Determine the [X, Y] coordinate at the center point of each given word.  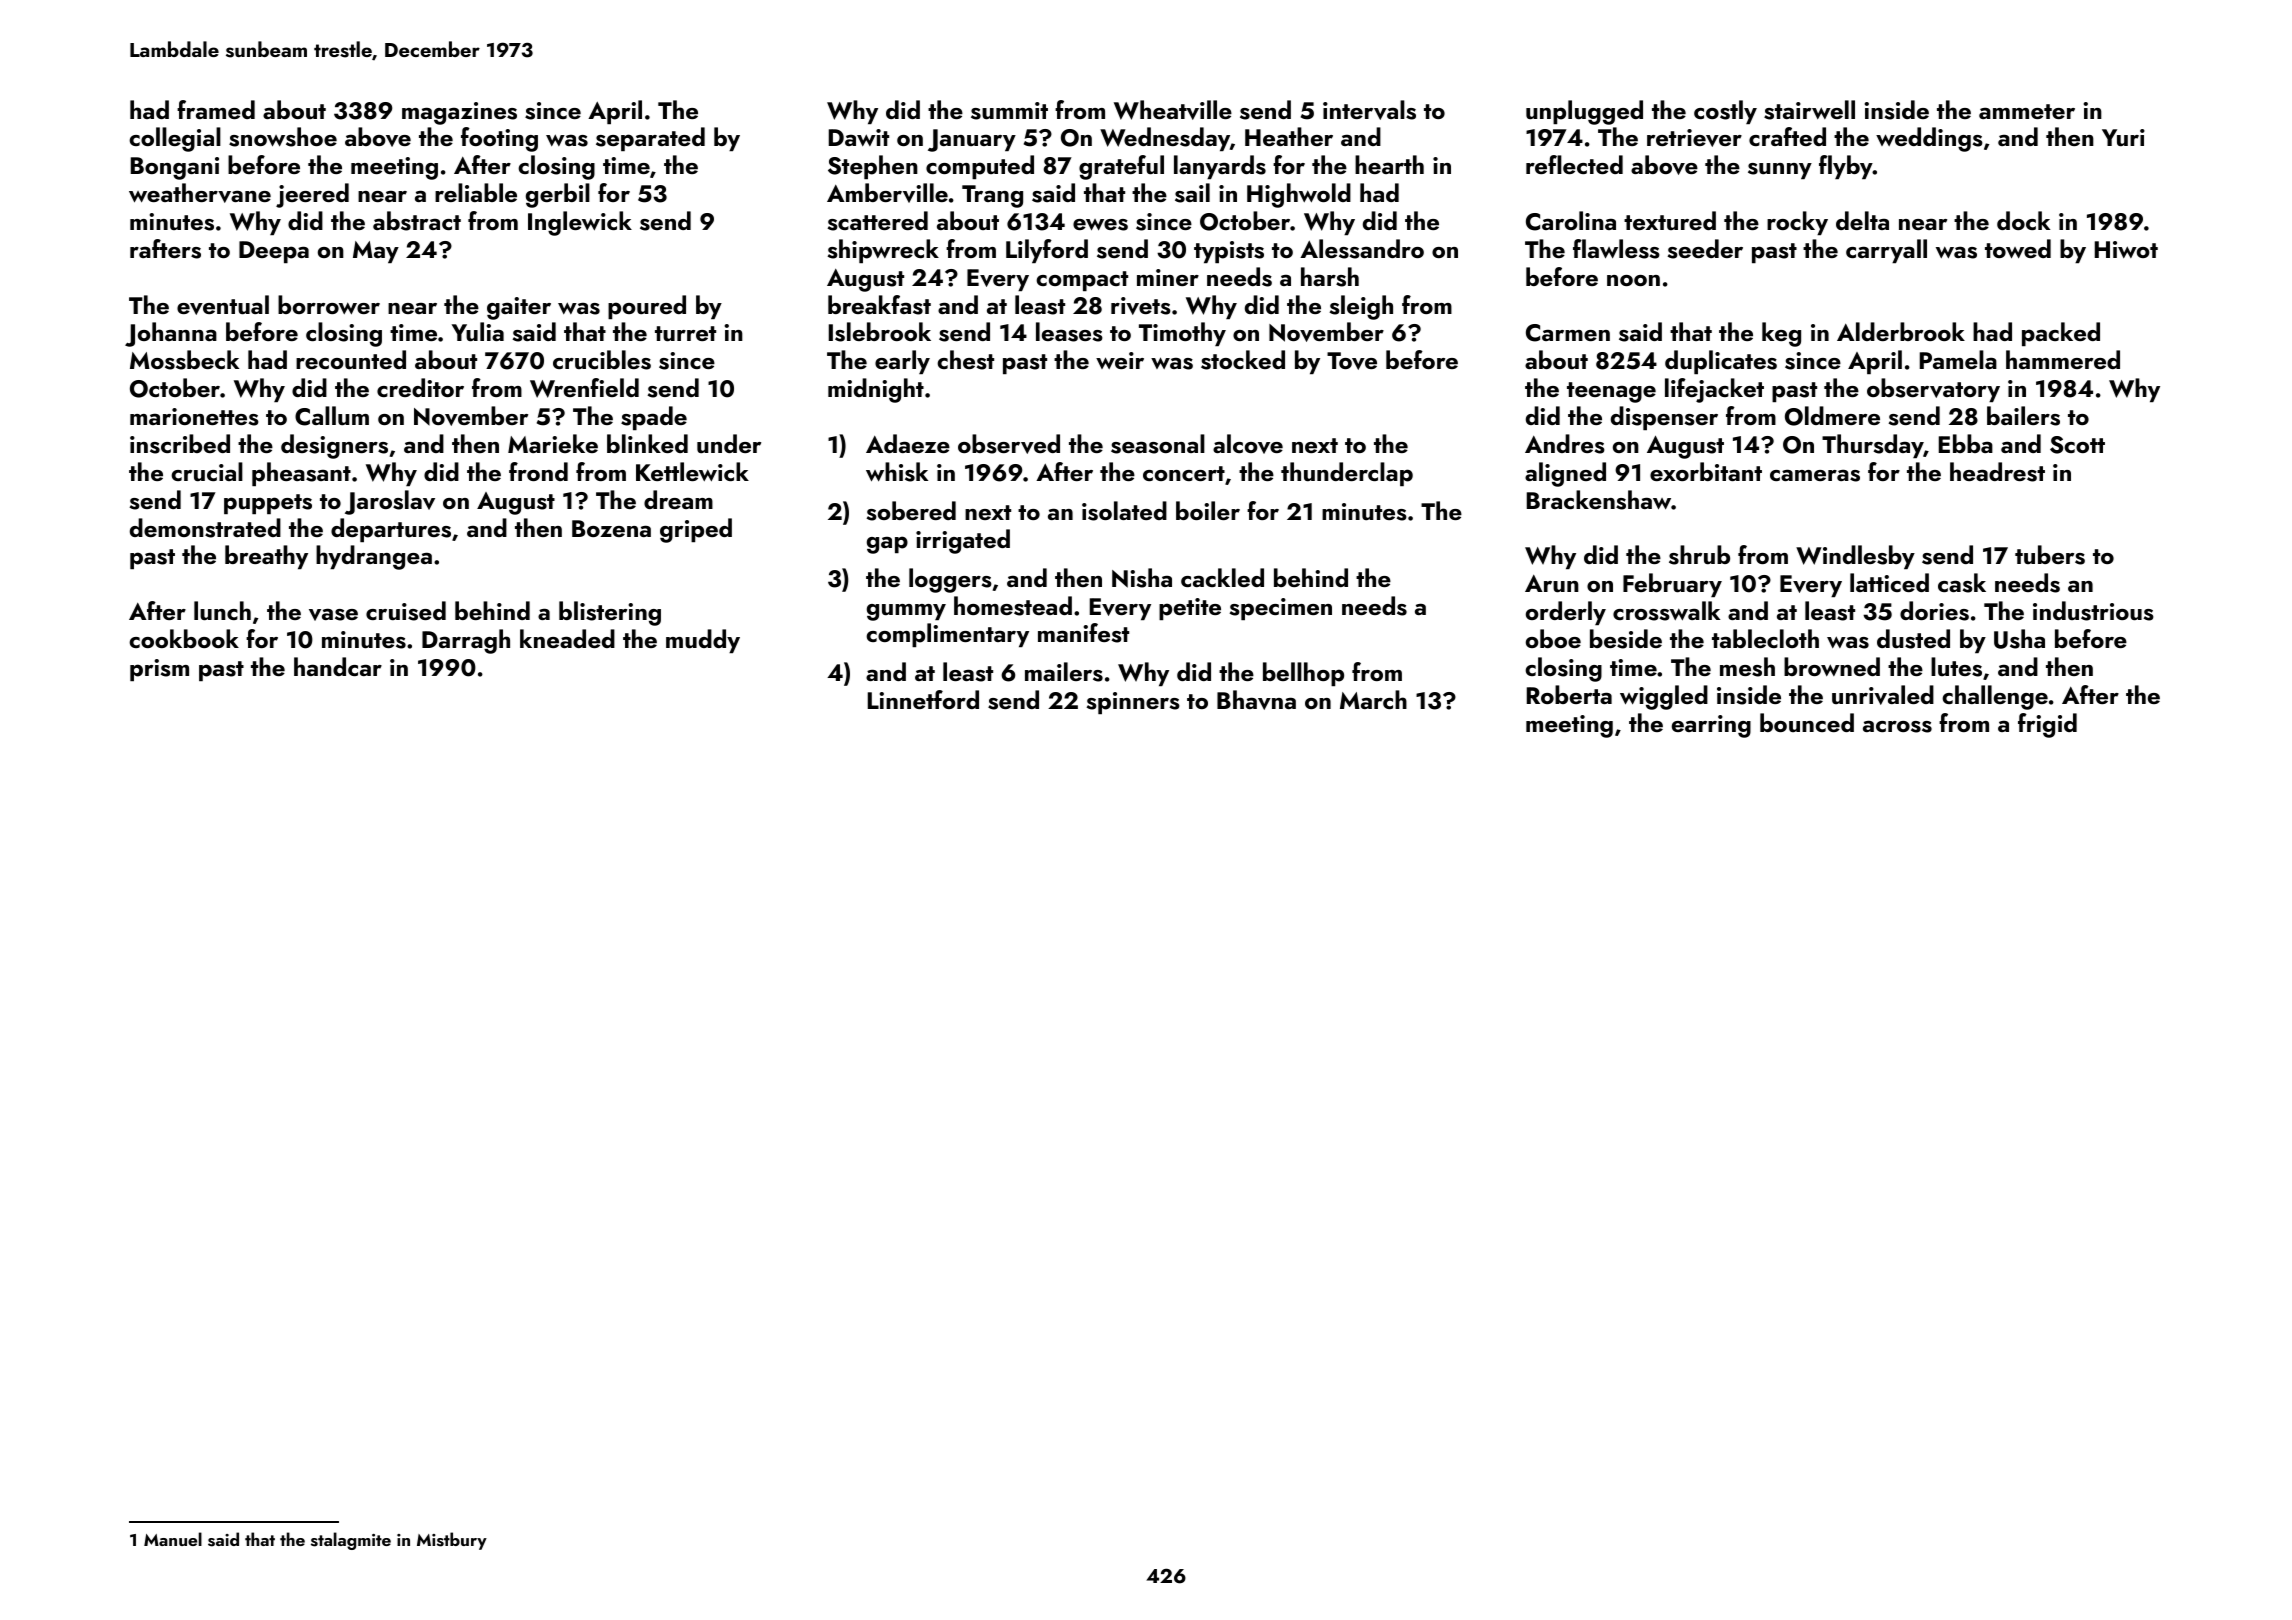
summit [1009, 111]
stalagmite [351, 1541]
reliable [476, 192]
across [1897, 726]
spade [654, 418]
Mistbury [452, 1541]
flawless [1616, 249]
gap [887, 545]
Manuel [173, 1539]
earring [1711, 726]
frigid [2047, 725]
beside [1626, 639]
